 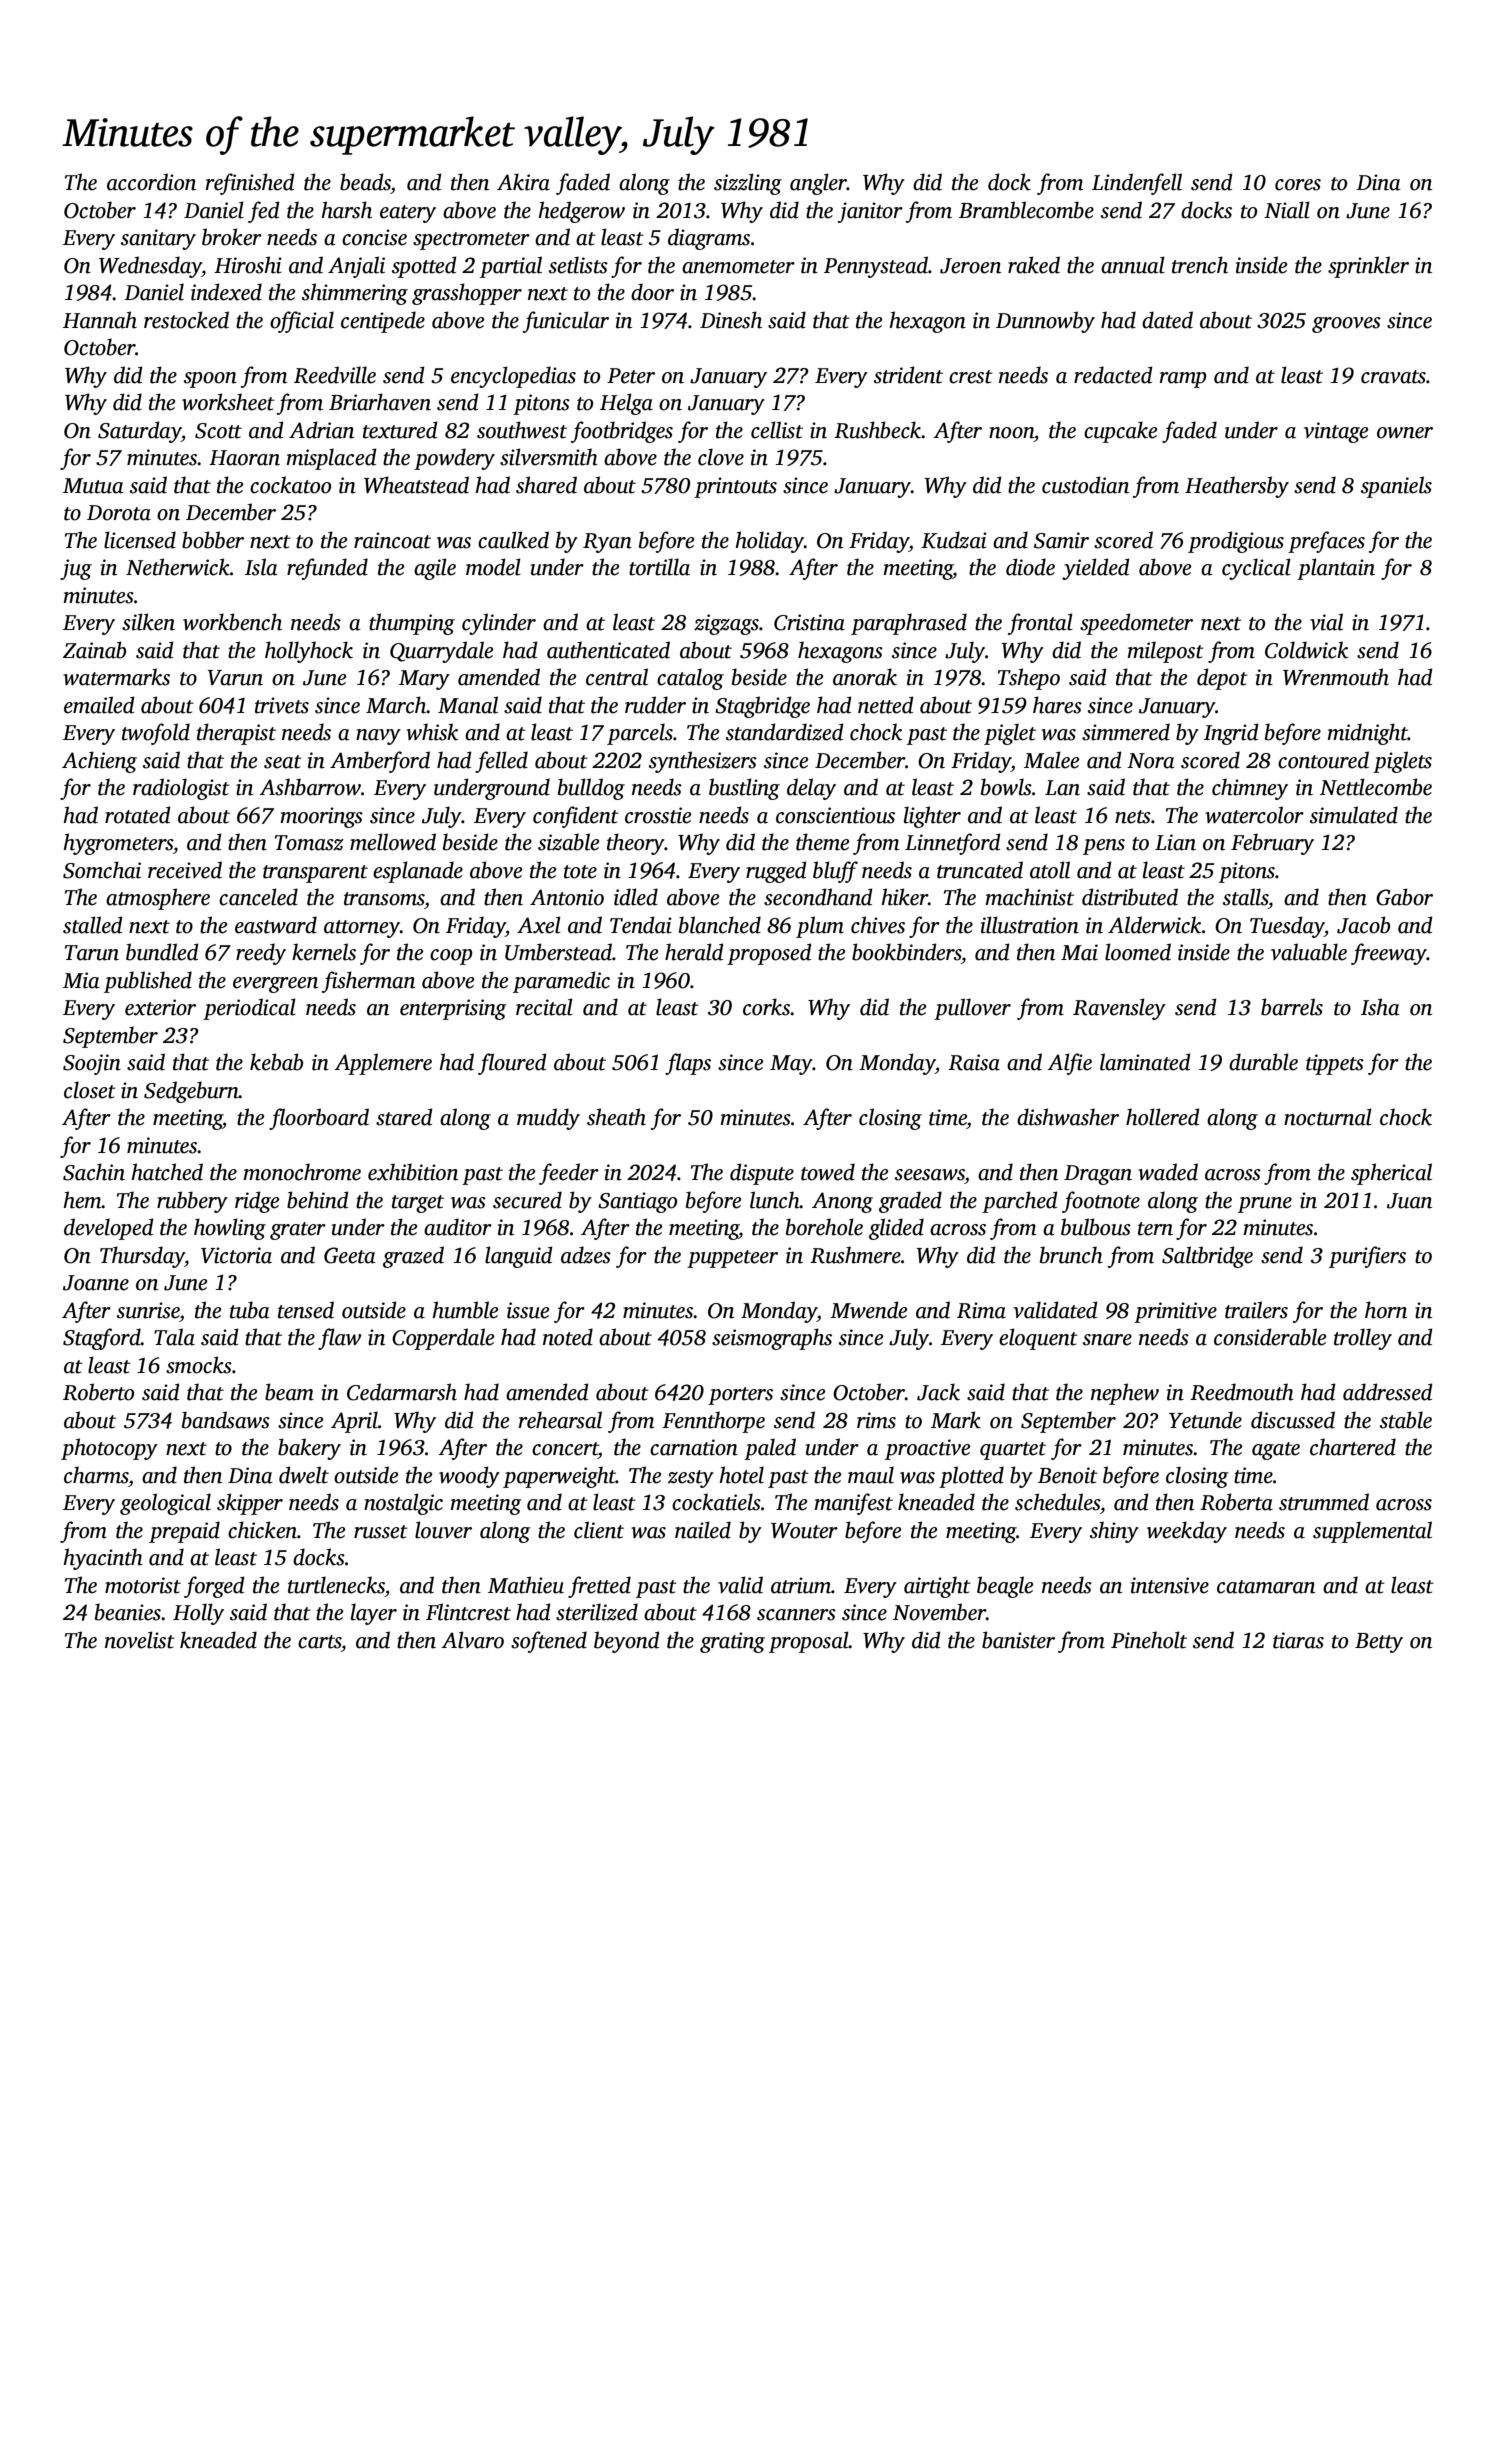 What do you see at coordinates (99, 705) in the page?
I see `emailed` at bounding box center [99, 705].
